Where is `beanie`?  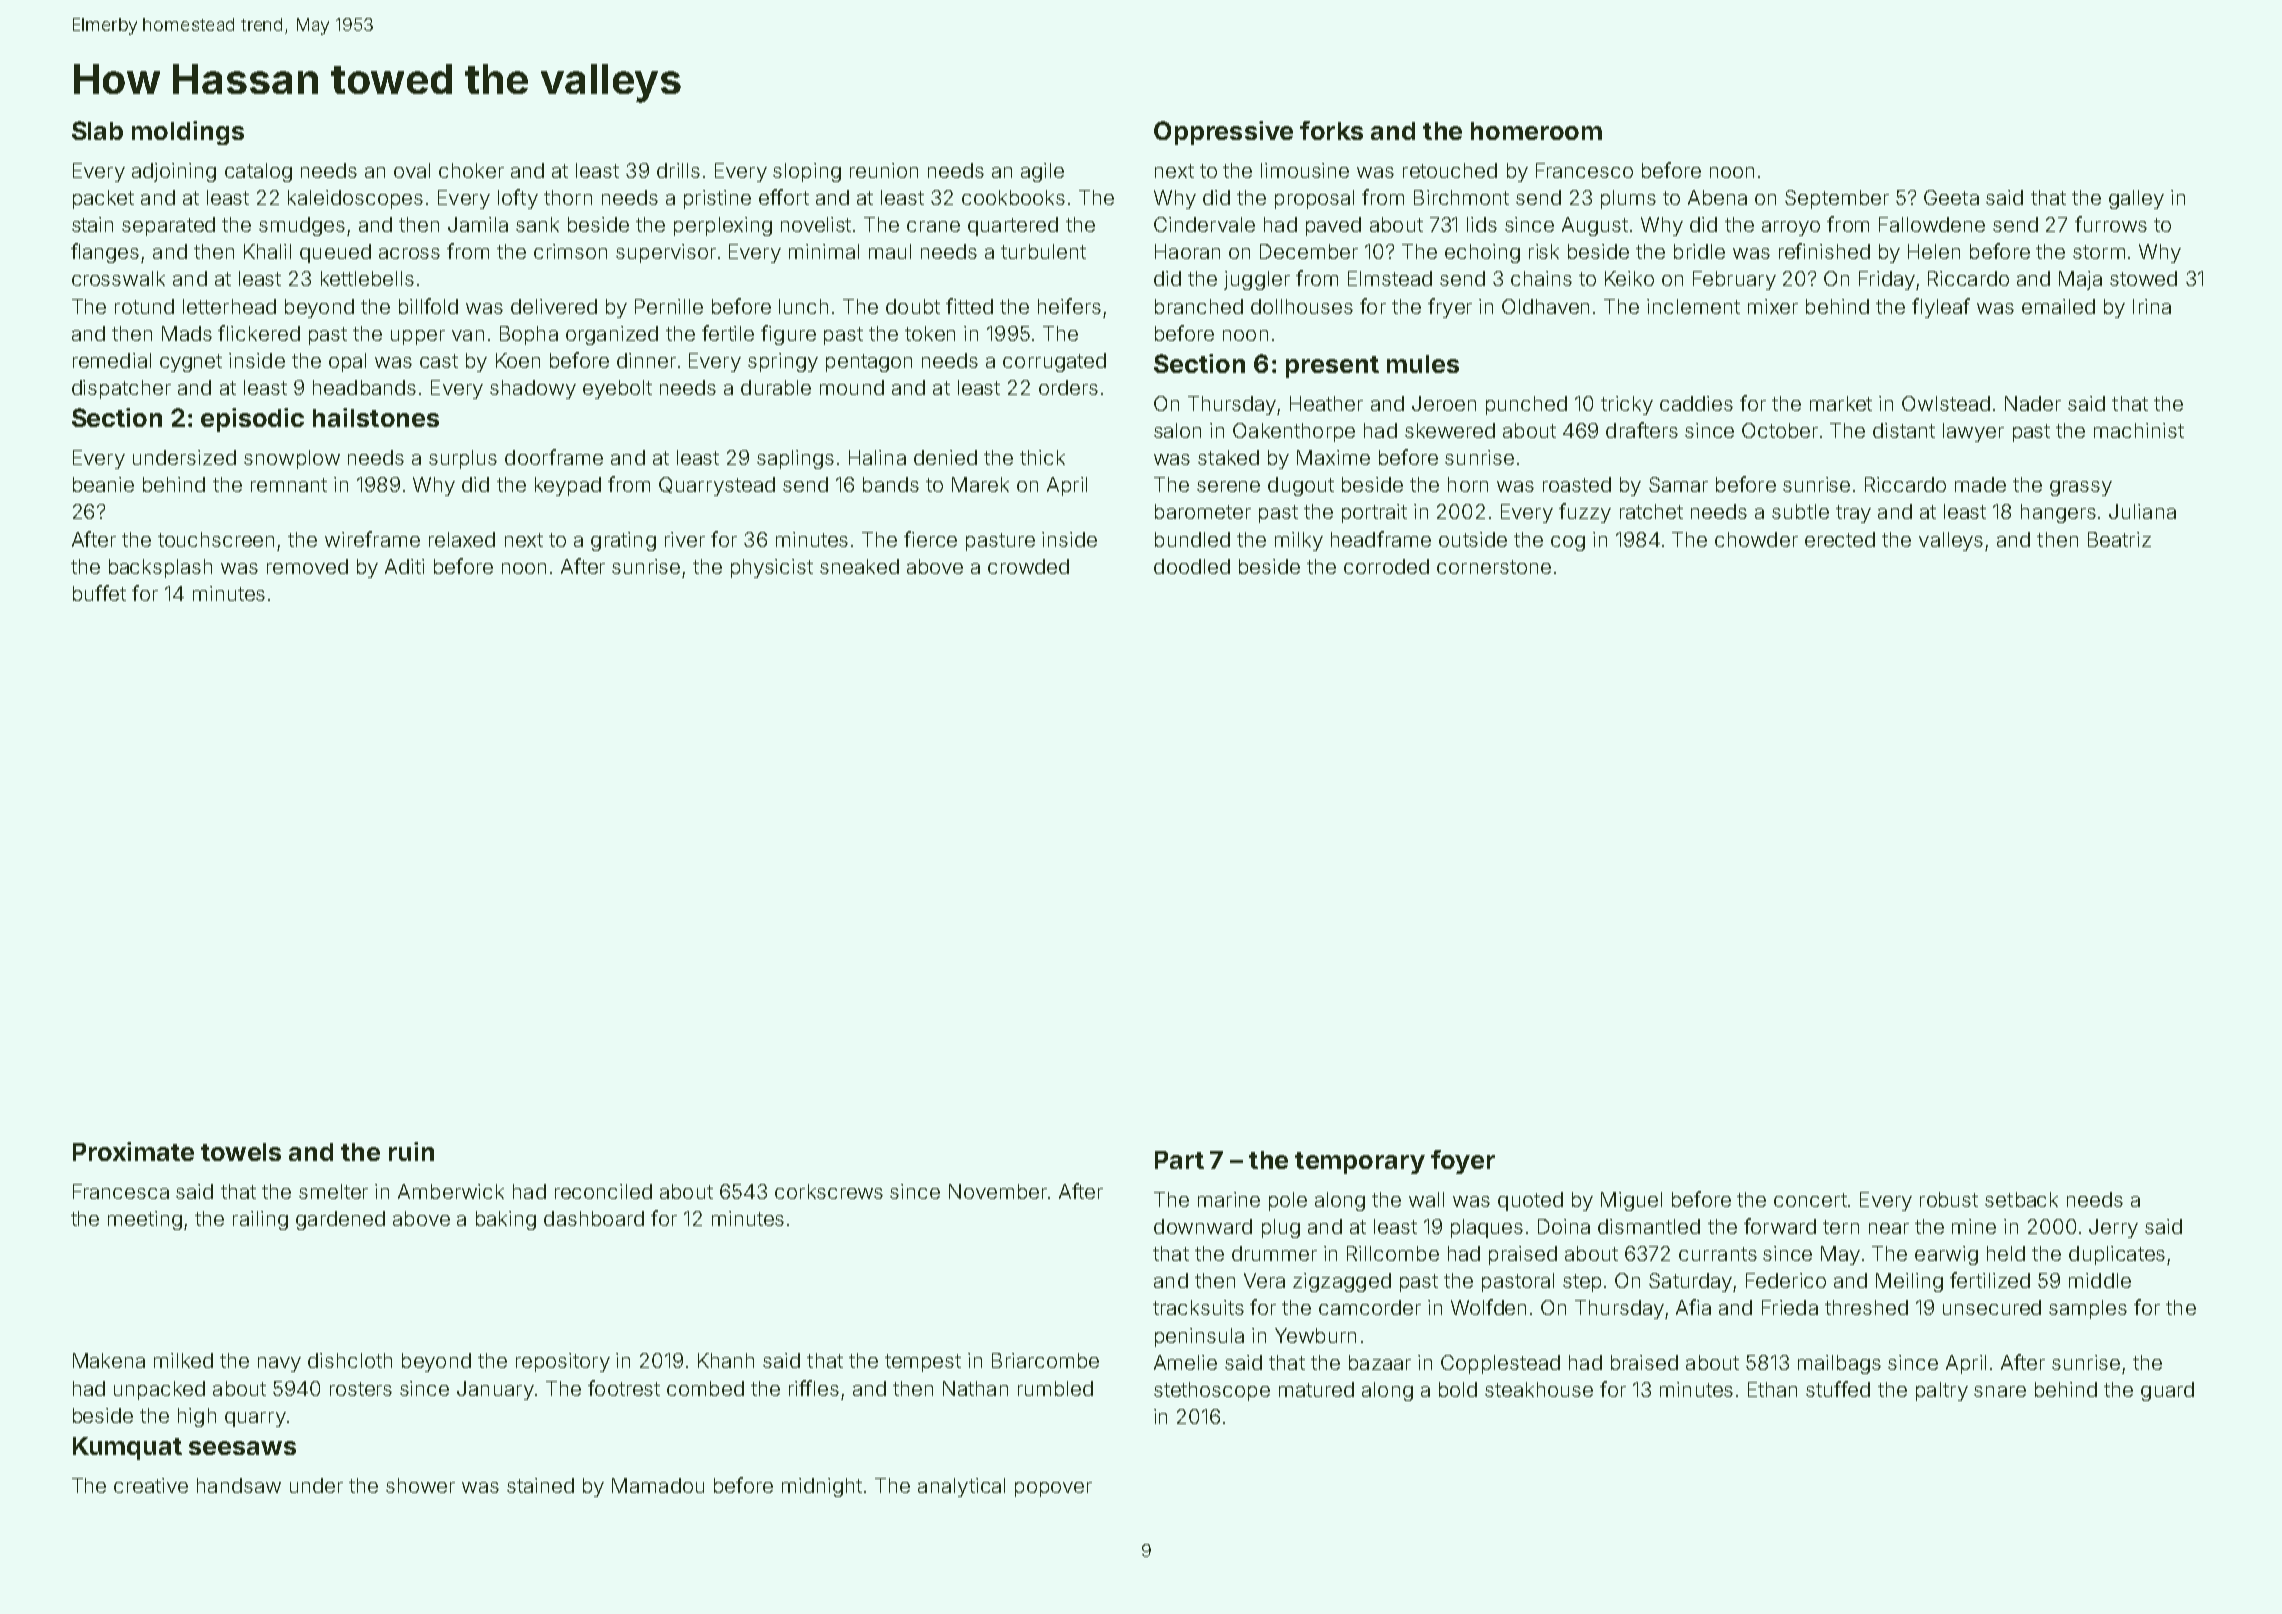
beanie is located at coordinates (103, 484).
